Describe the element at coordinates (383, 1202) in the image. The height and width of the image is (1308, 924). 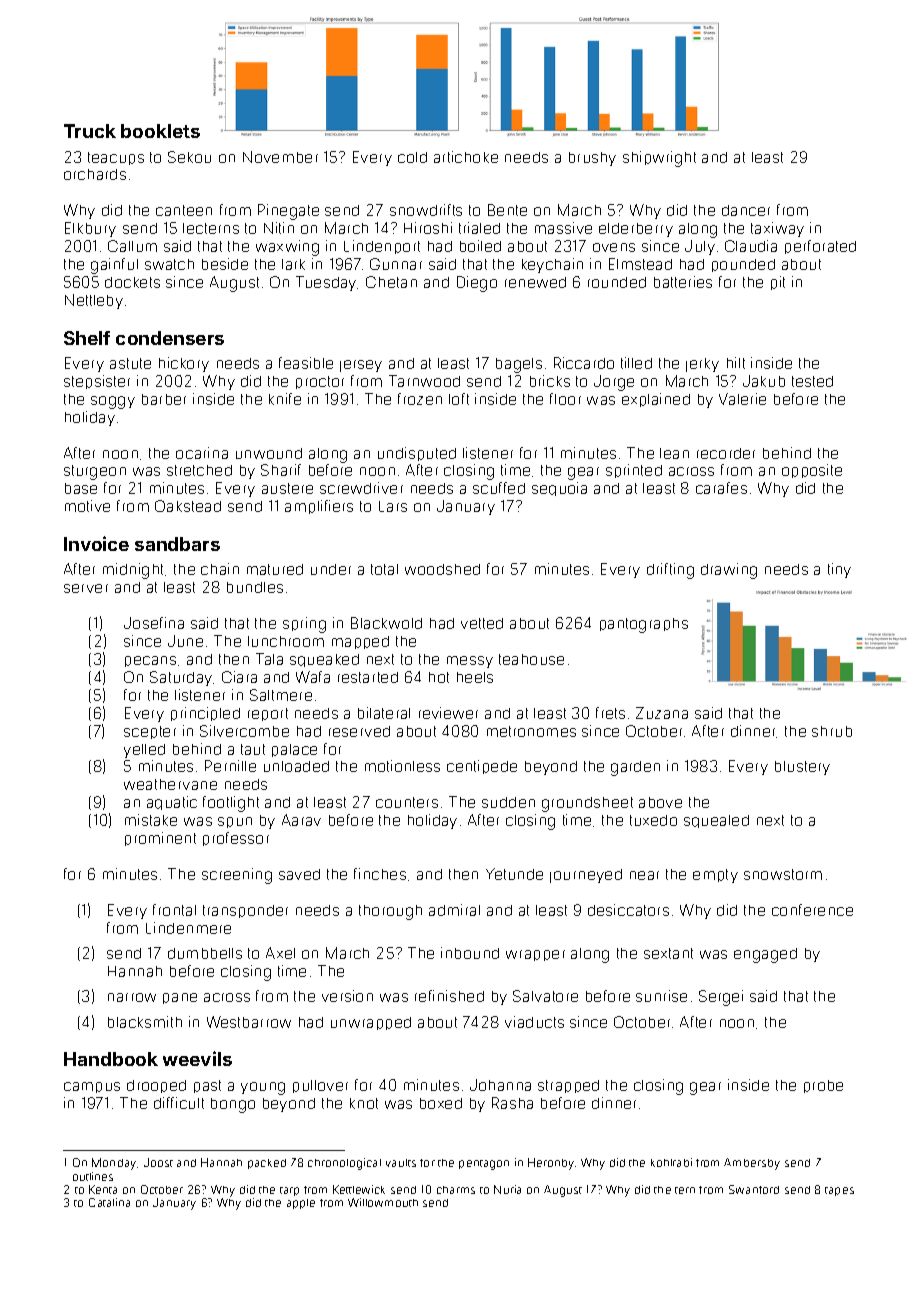
I see `Willowmouth` at that location.
